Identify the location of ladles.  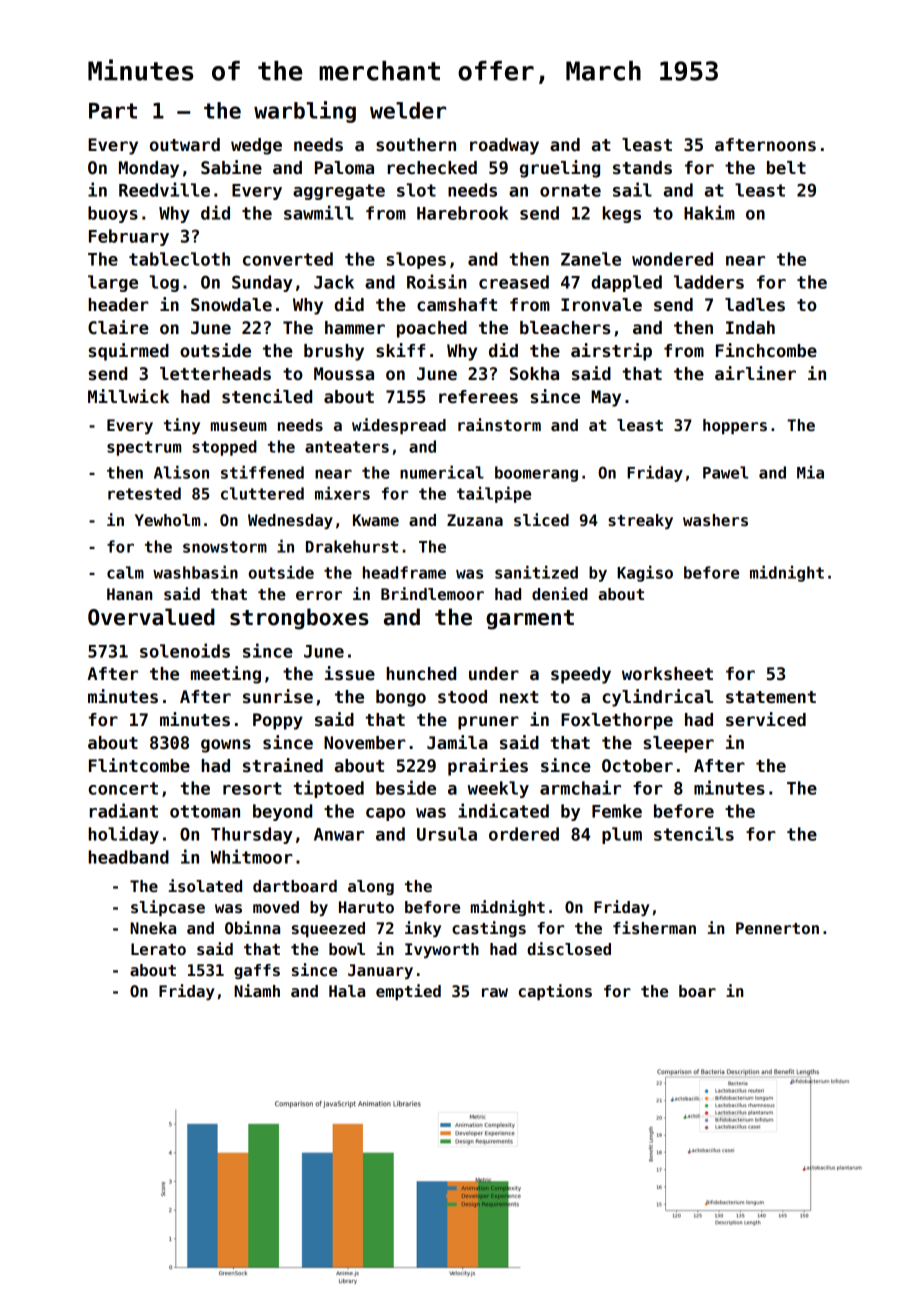
(755, 305).
